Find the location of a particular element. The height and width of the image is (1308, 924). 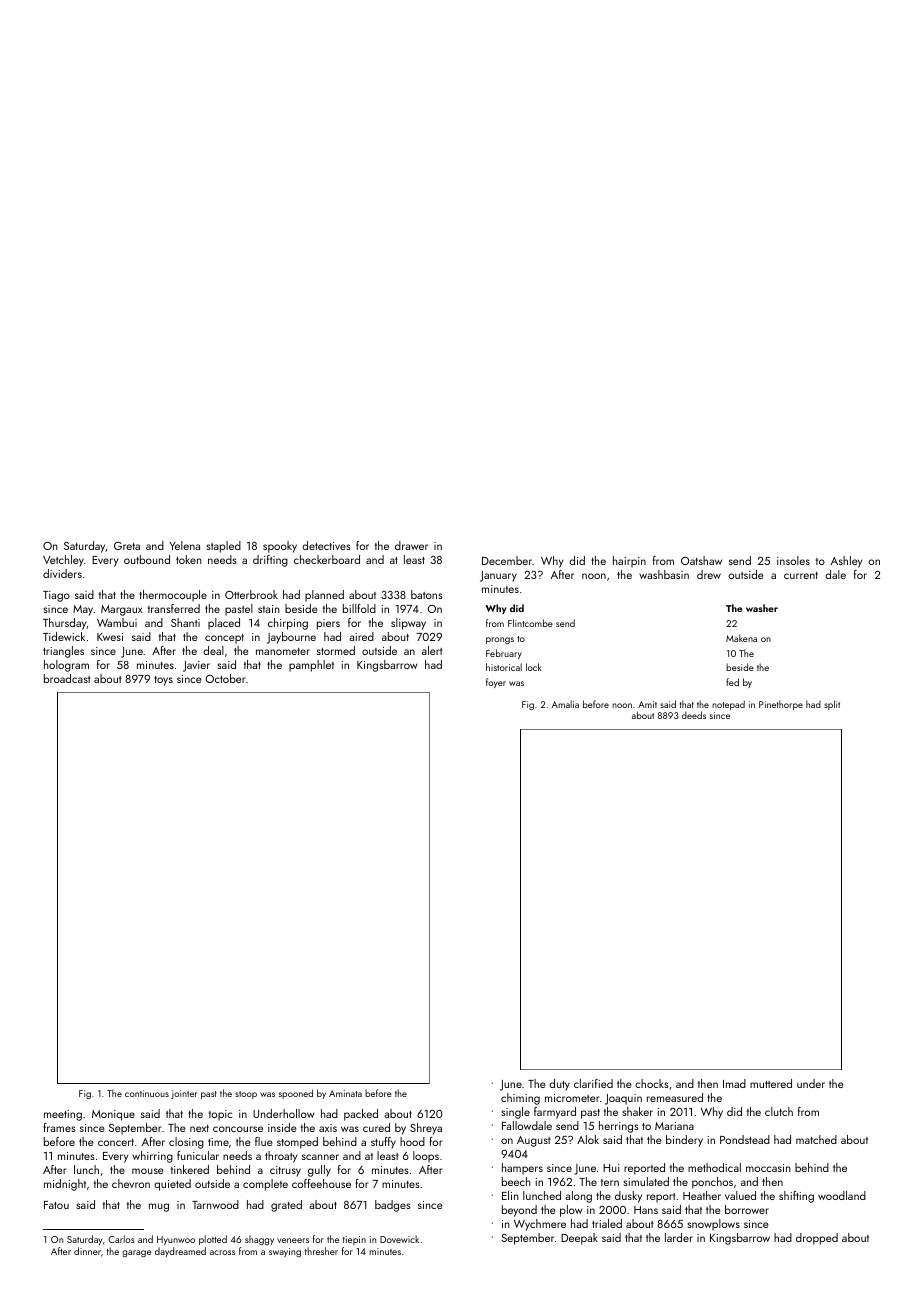

Makena is located at coordinates (741, 638).
